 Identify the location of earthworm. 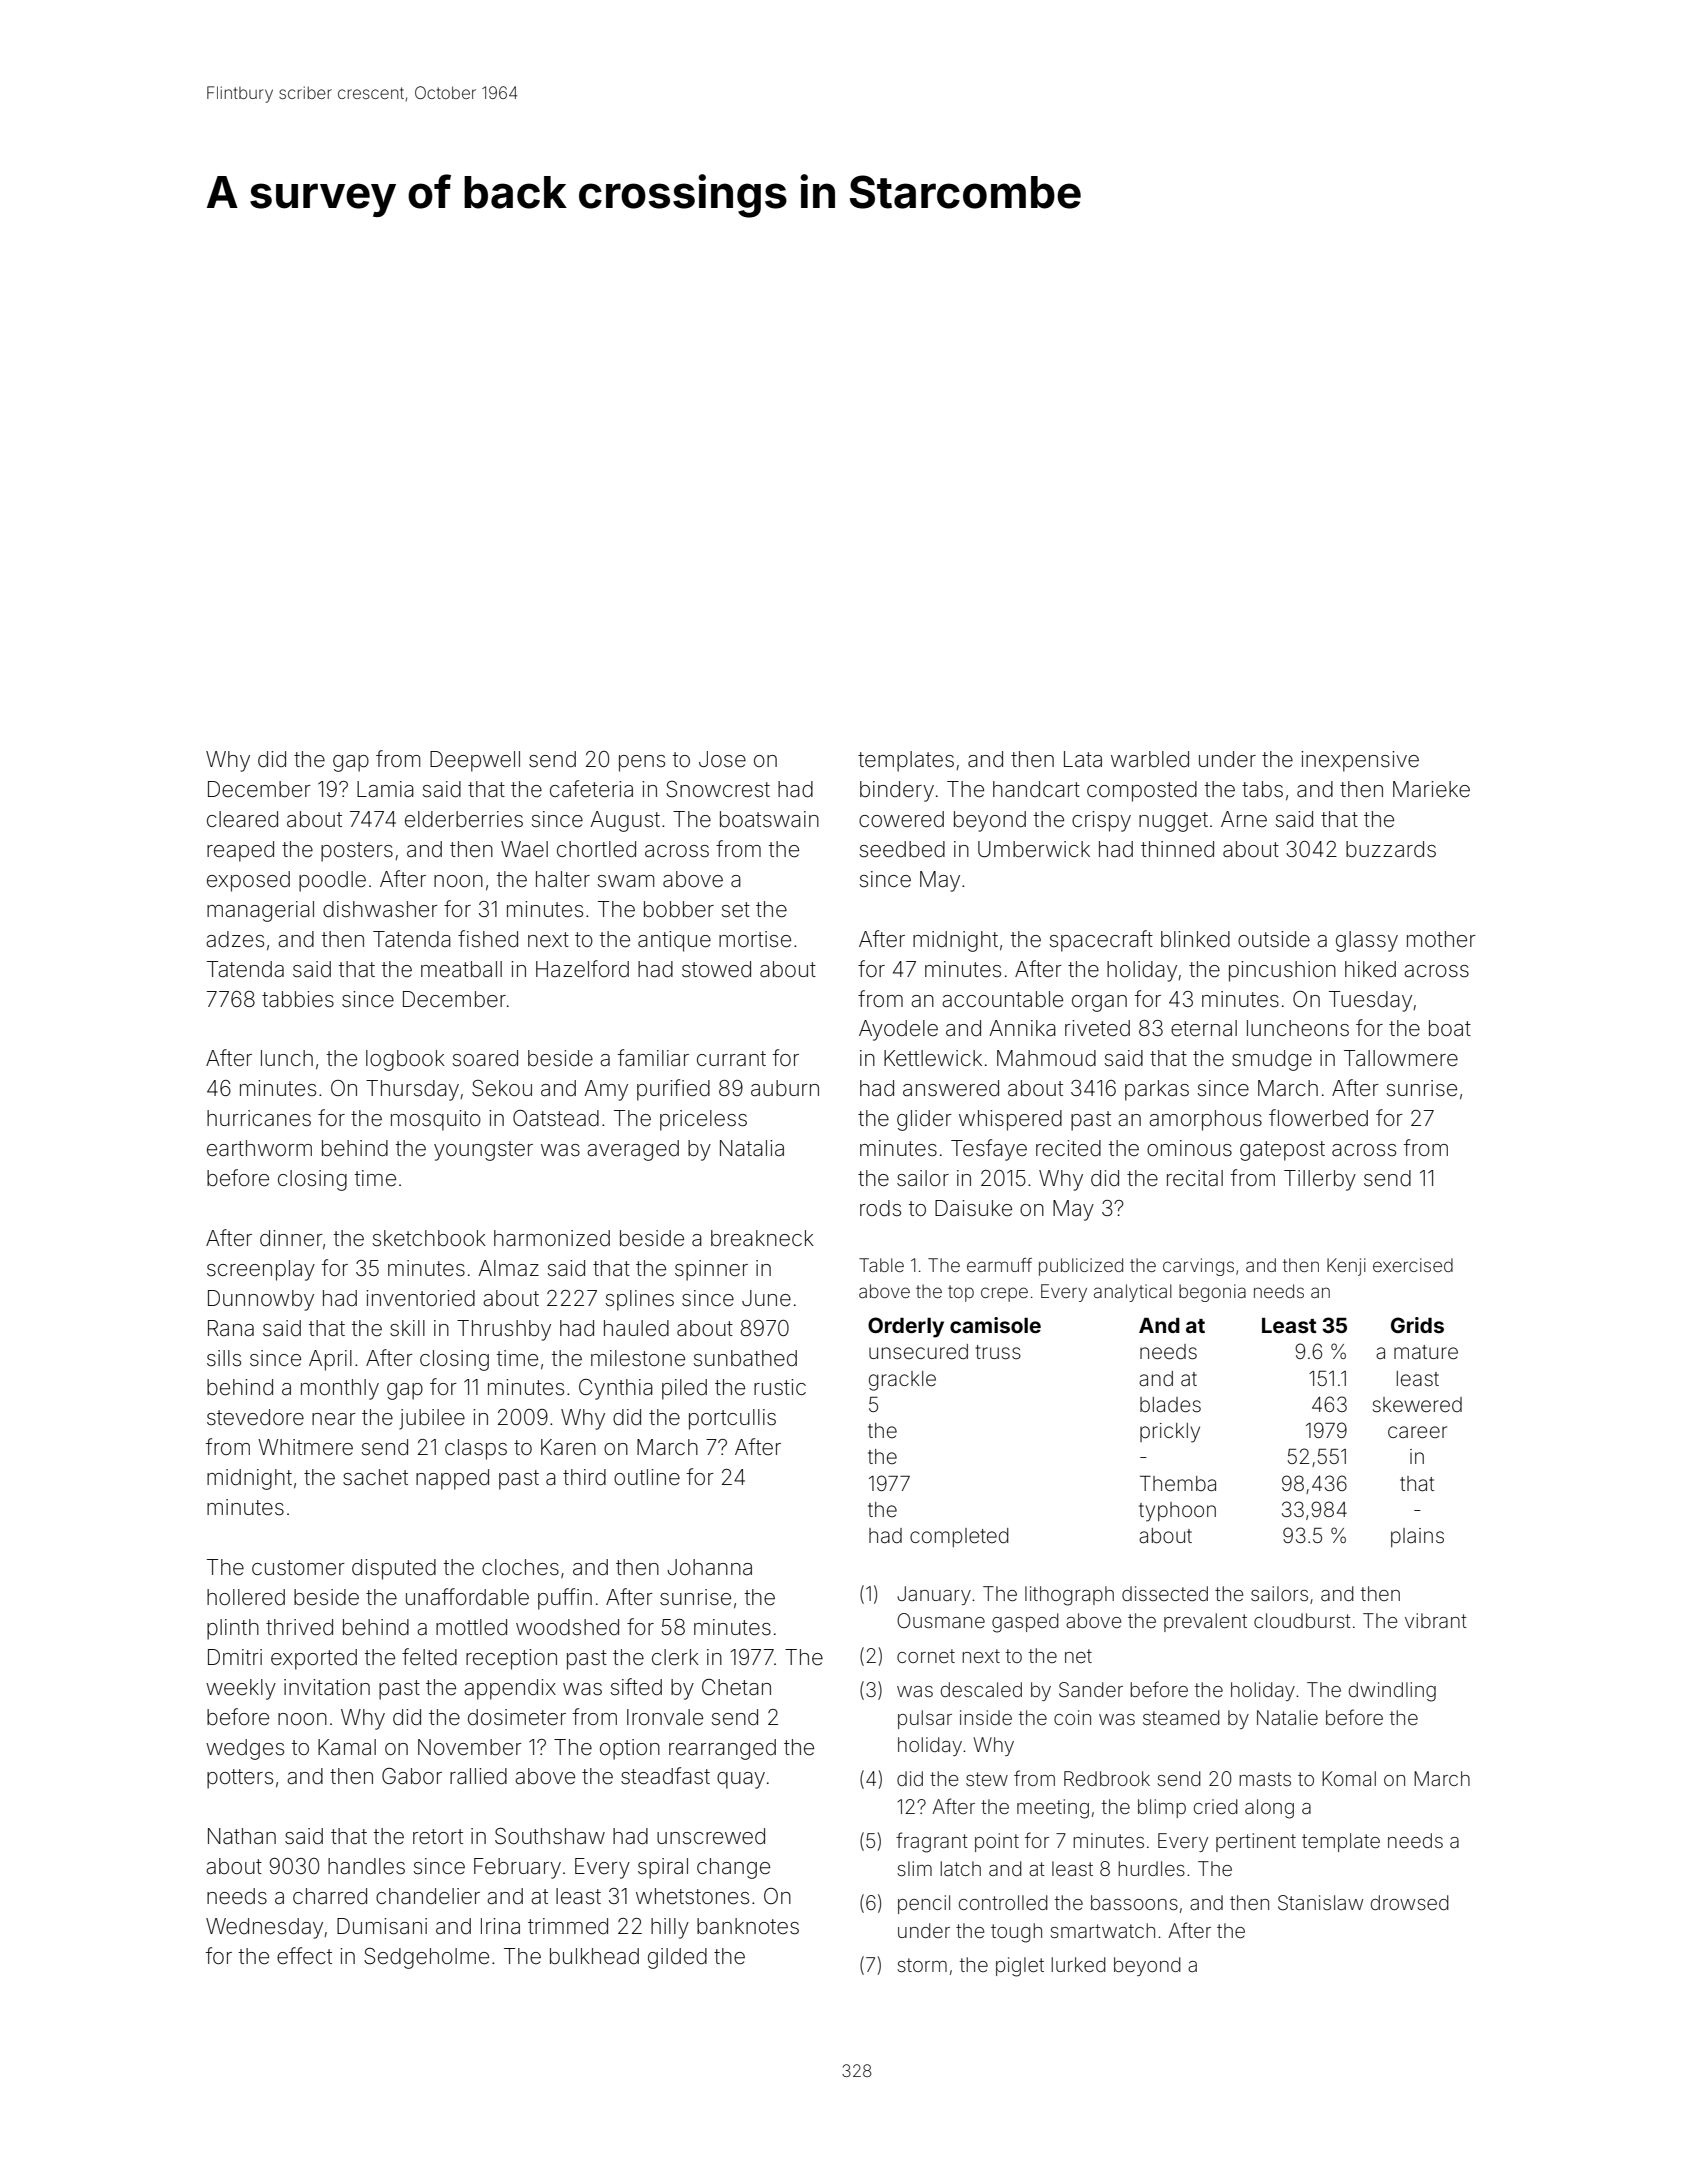
(259, 1148).
